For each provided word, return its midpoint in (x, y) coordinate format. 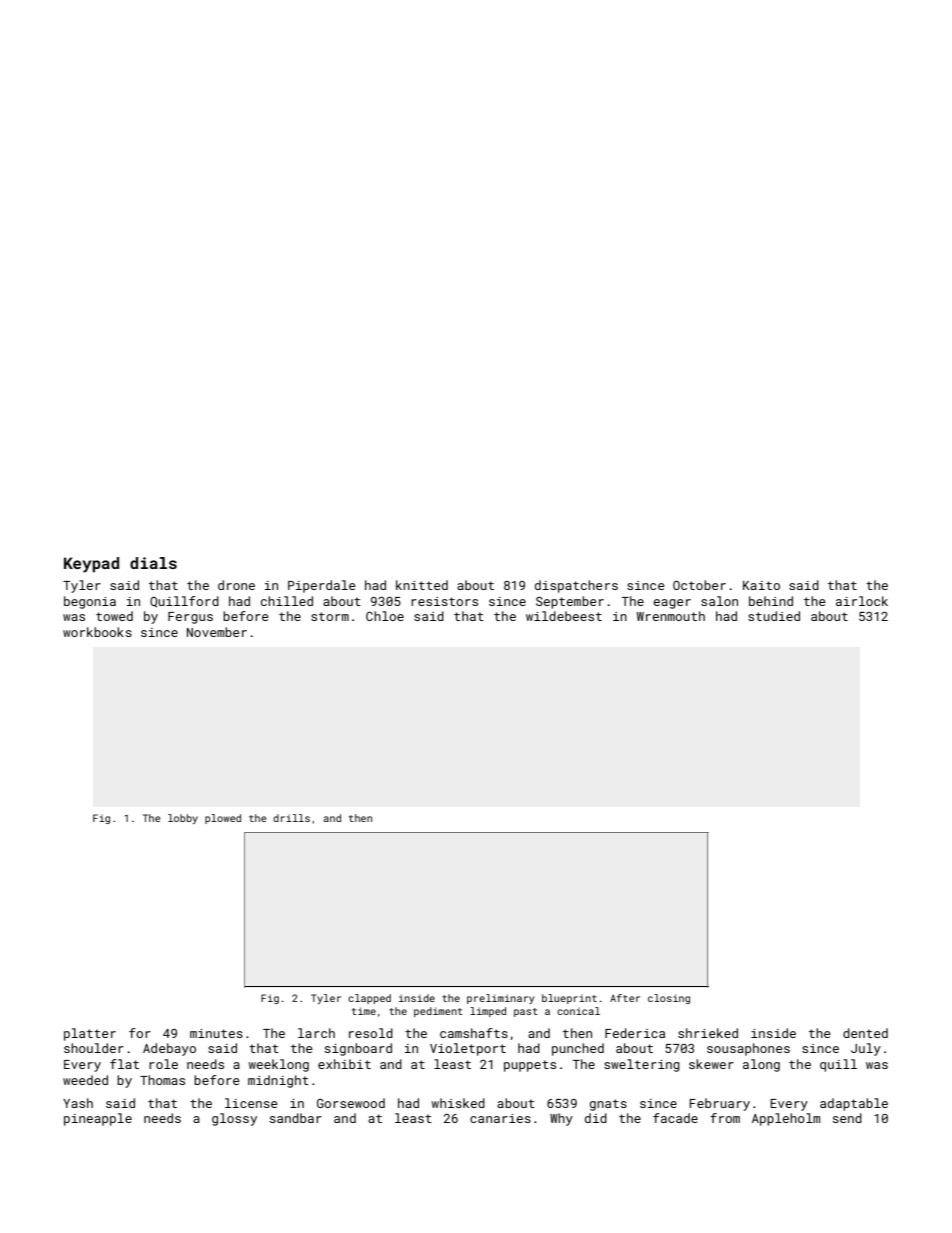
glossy (234, 1119)
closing (669, 999)
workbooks (97, 632)
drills (291, 818)
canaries (500, 1118)
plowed (223, 819)
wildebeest (564, 616)
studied (774, 616)
